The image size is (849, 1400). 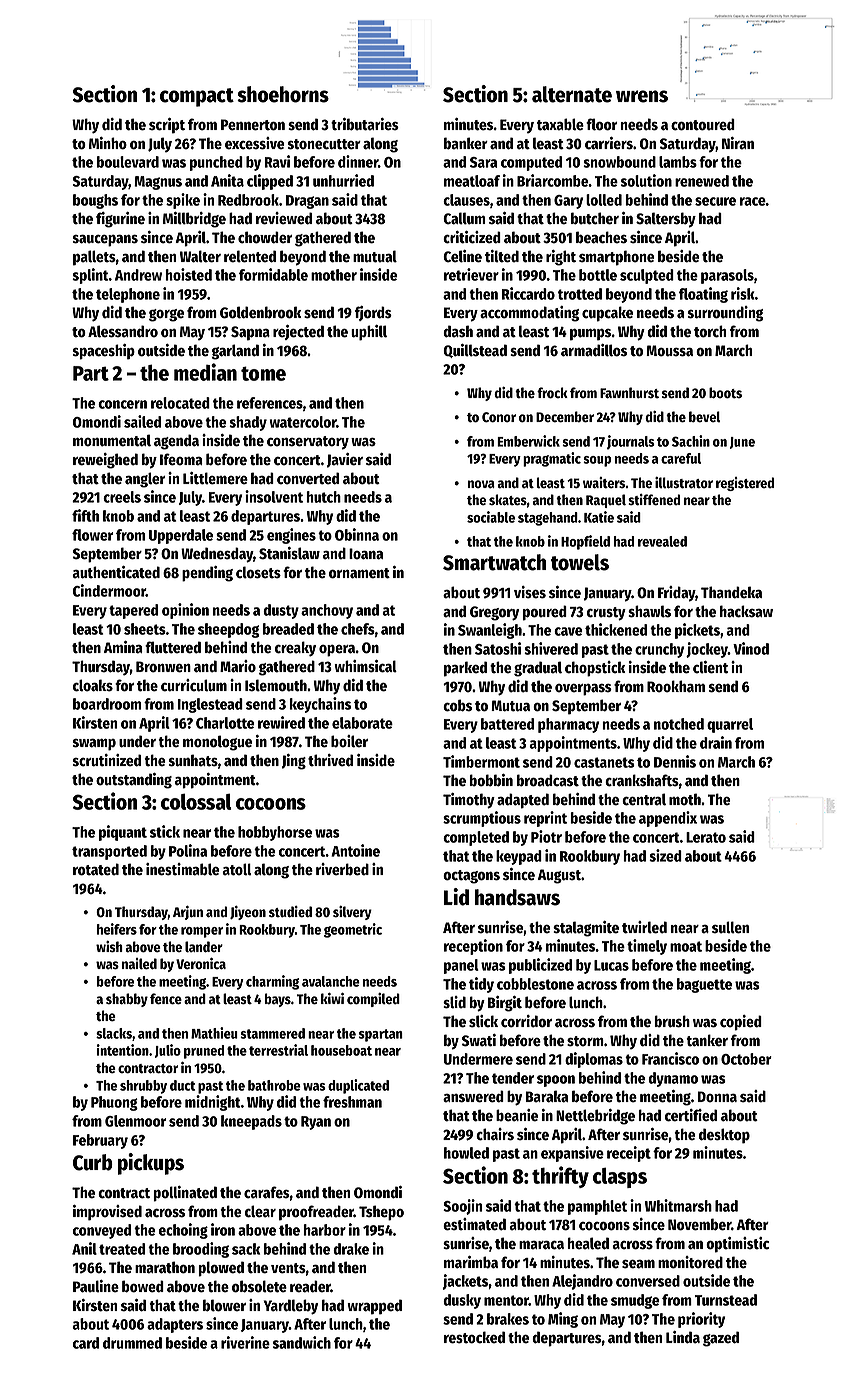 What do you see at coordinates (197, 97) in the screenshot?
I see `compact` at bounding box center [197, 97].
